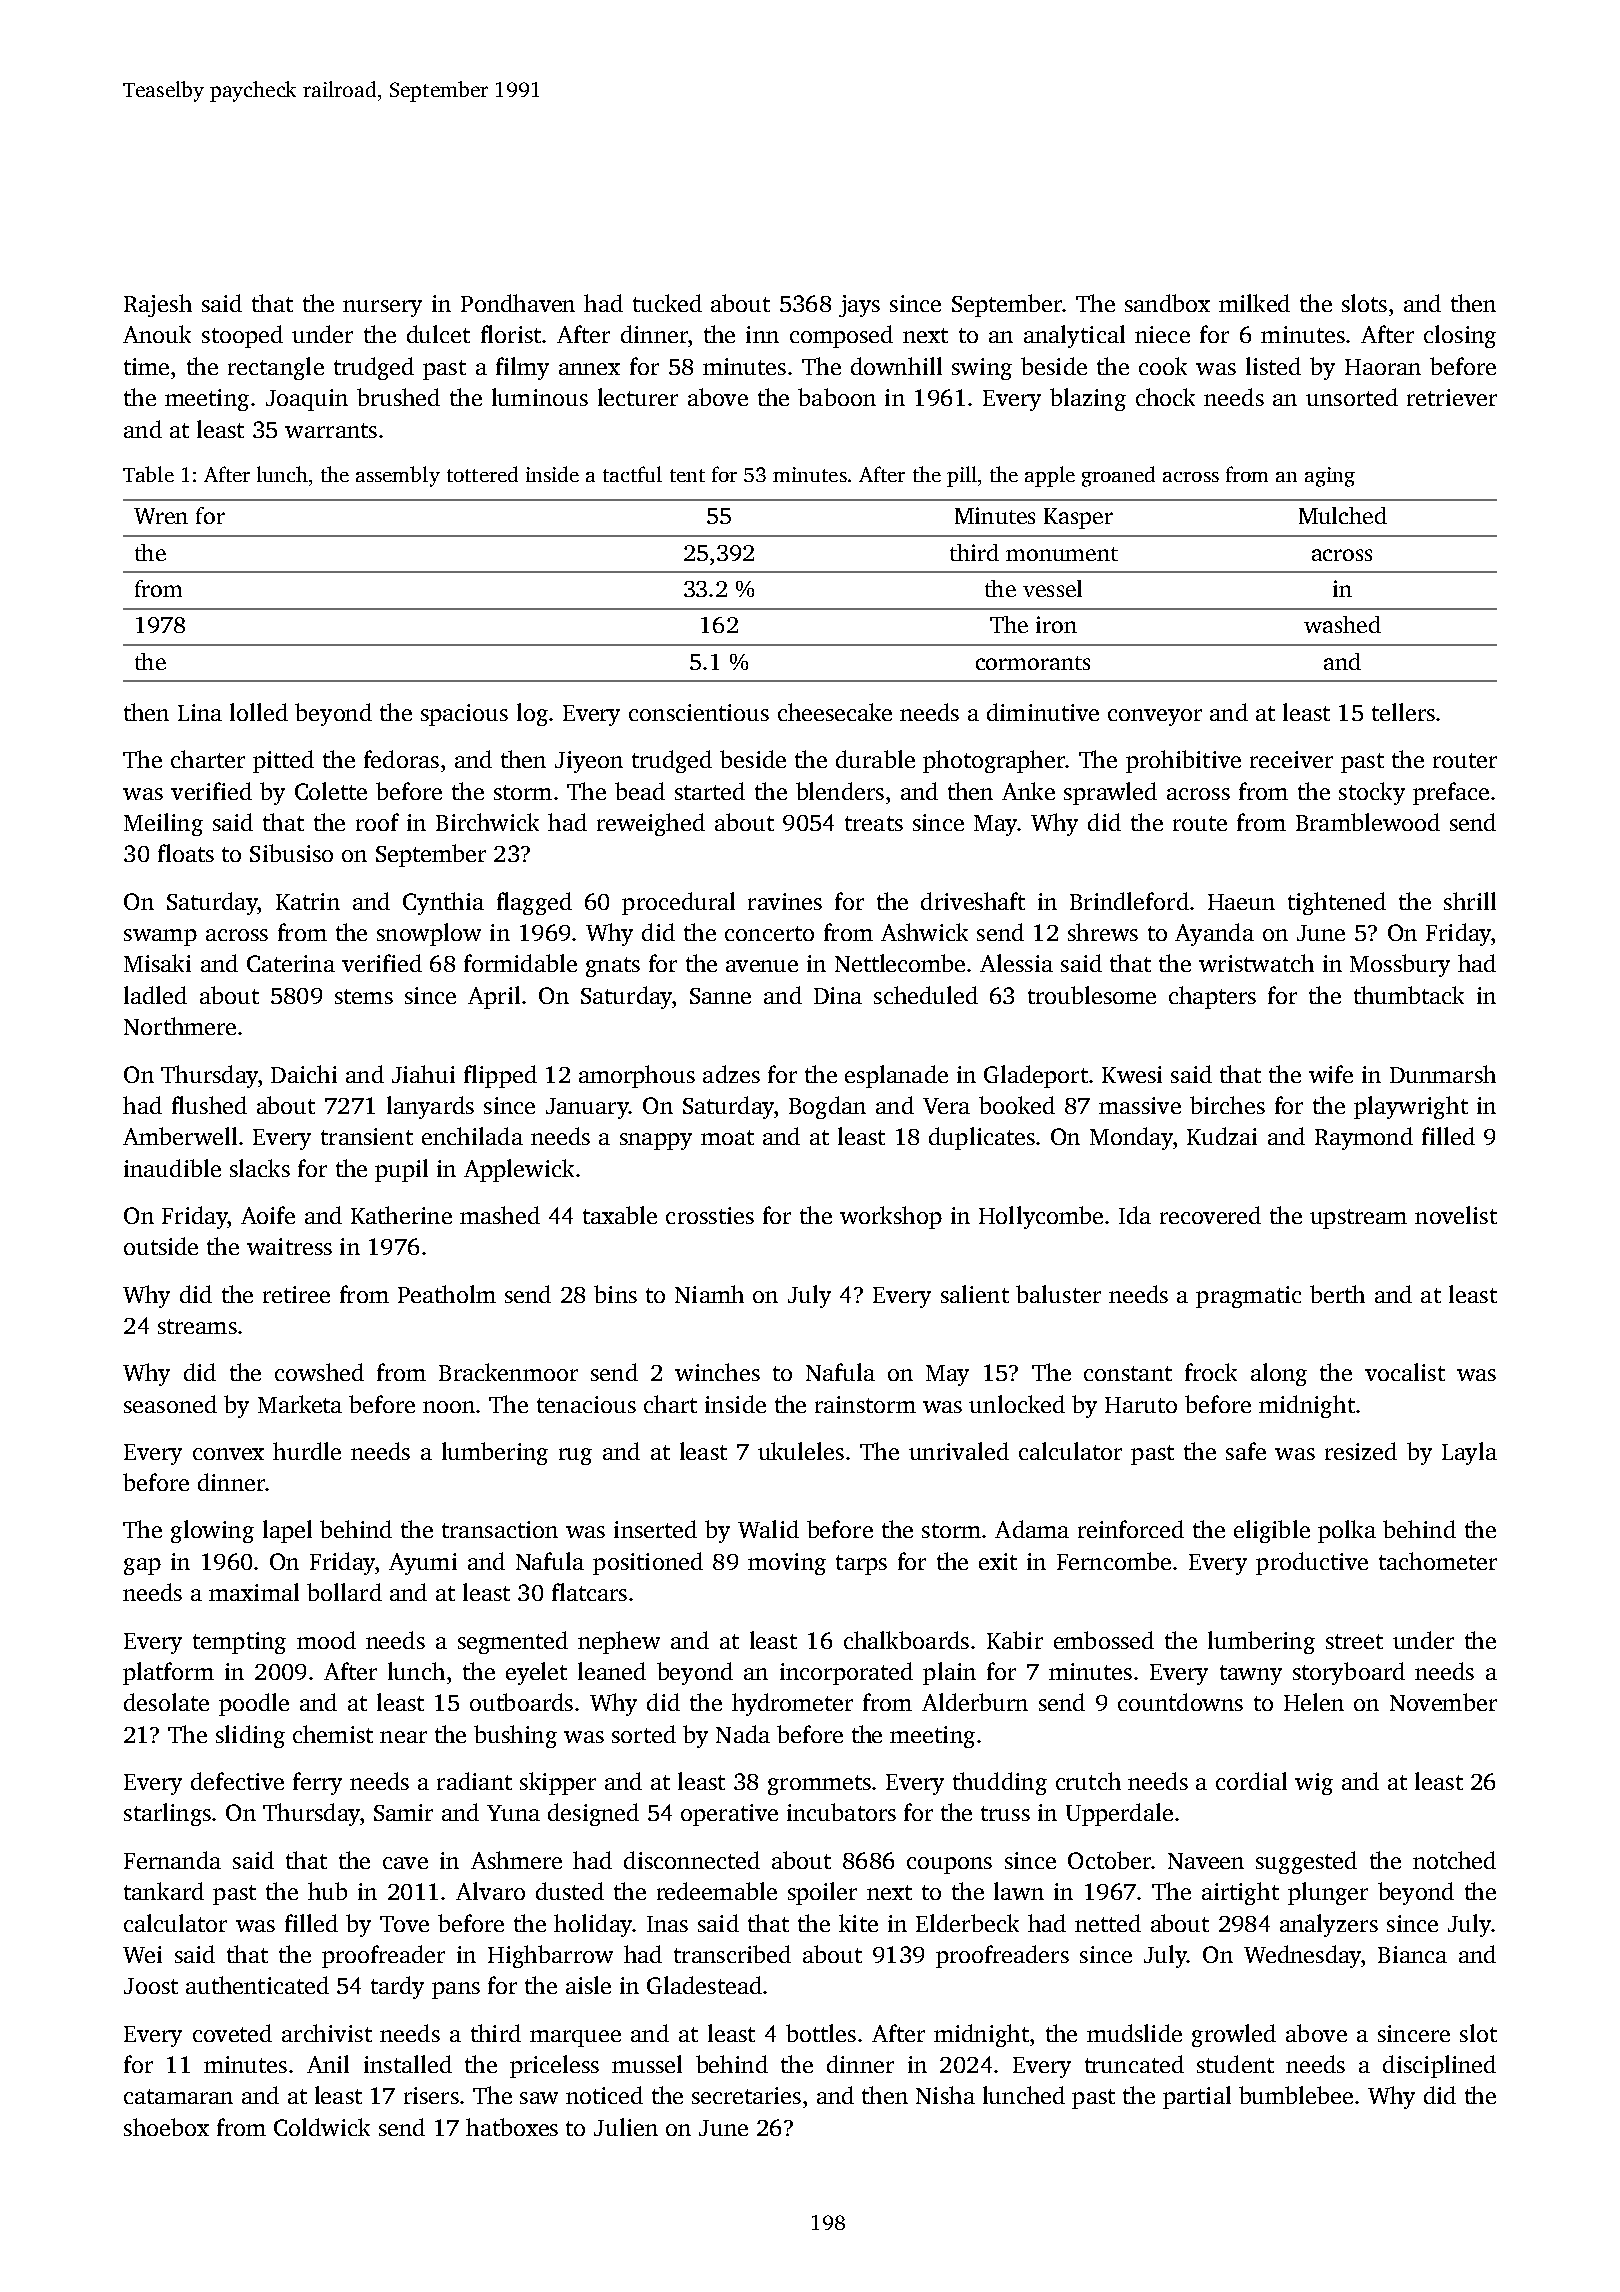  Describe the element at coordinates (148, 474) in the screenshot. I see `Table` at that location.
